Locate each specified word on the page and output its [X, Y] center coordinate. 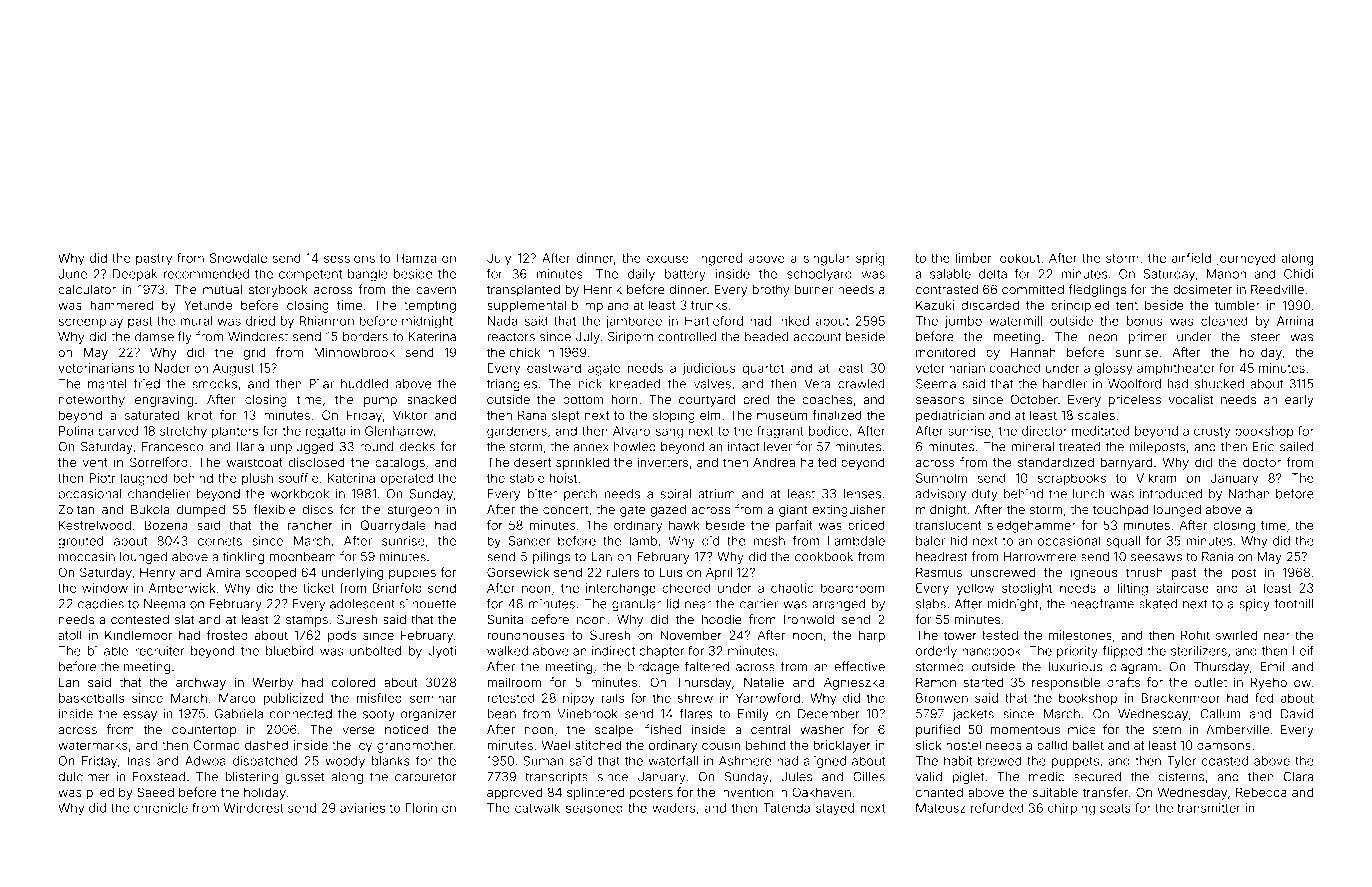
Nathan [1249, 494]
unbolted [375, 651]
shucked [1219, 384]
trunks [709, 305]
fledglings [1097, 290]
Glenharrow [399, 431]
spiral [676, 495]
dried [260, 321]
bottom [583, 400]
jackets [973, 715]
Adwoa [205, 761]
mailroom [514, 682]
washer [822, 730]
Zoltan [77, 509]
